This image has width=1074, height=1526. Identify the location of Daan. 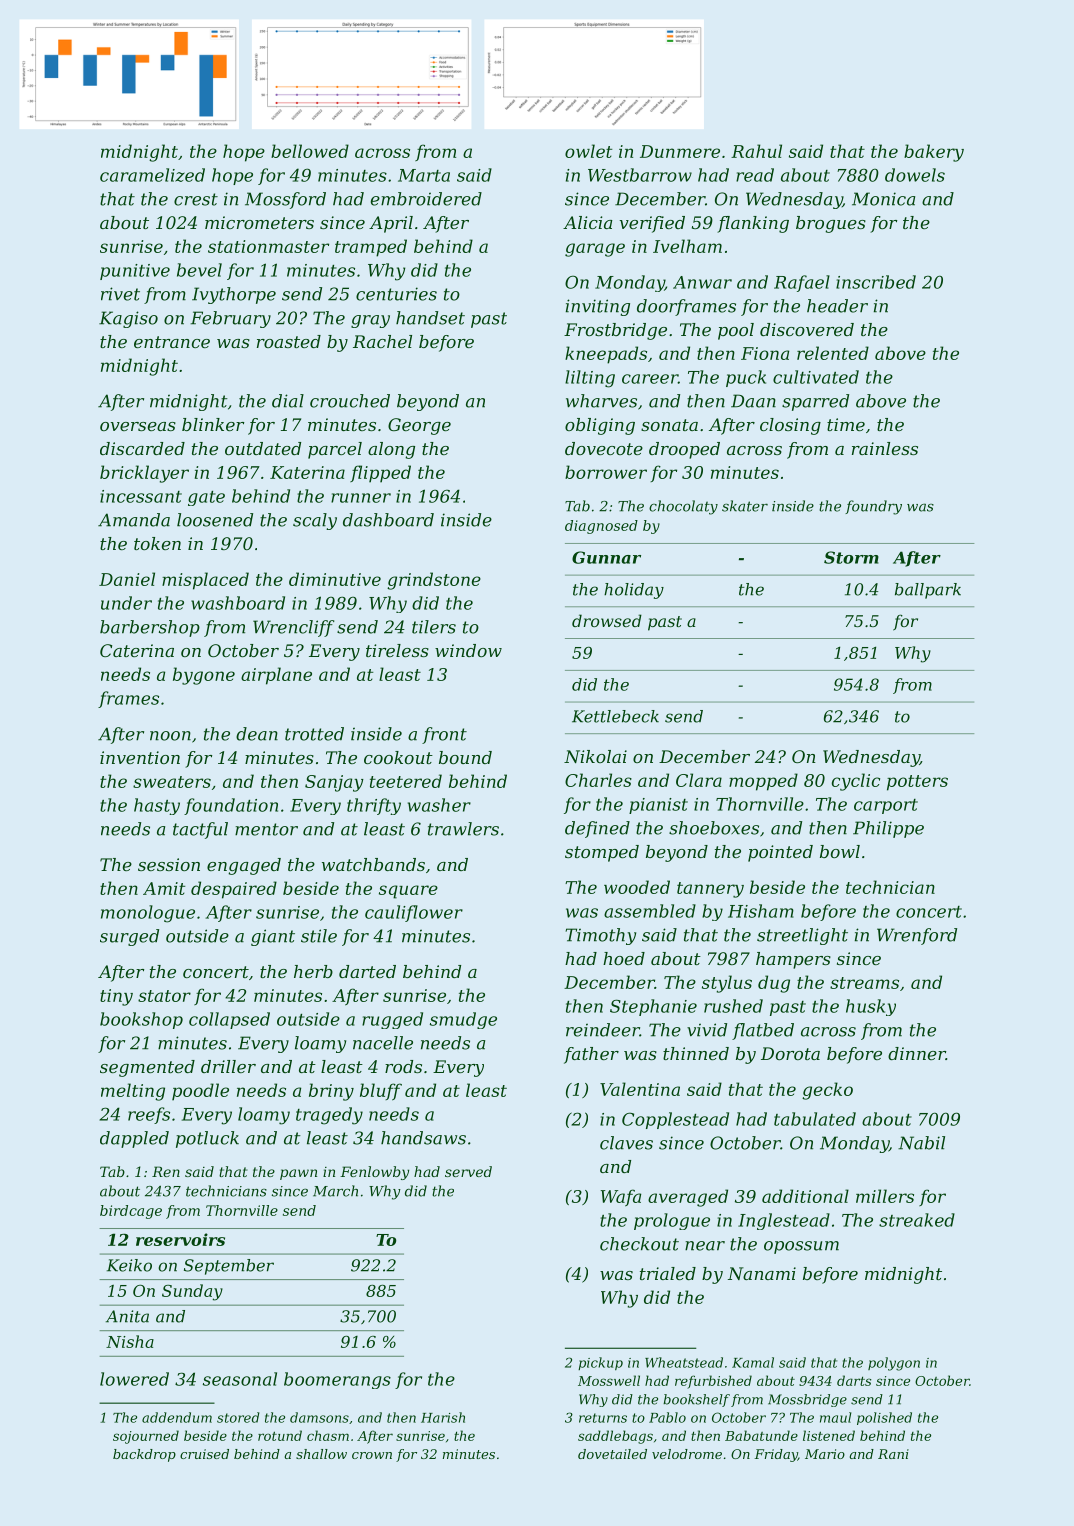
(753, 401).
